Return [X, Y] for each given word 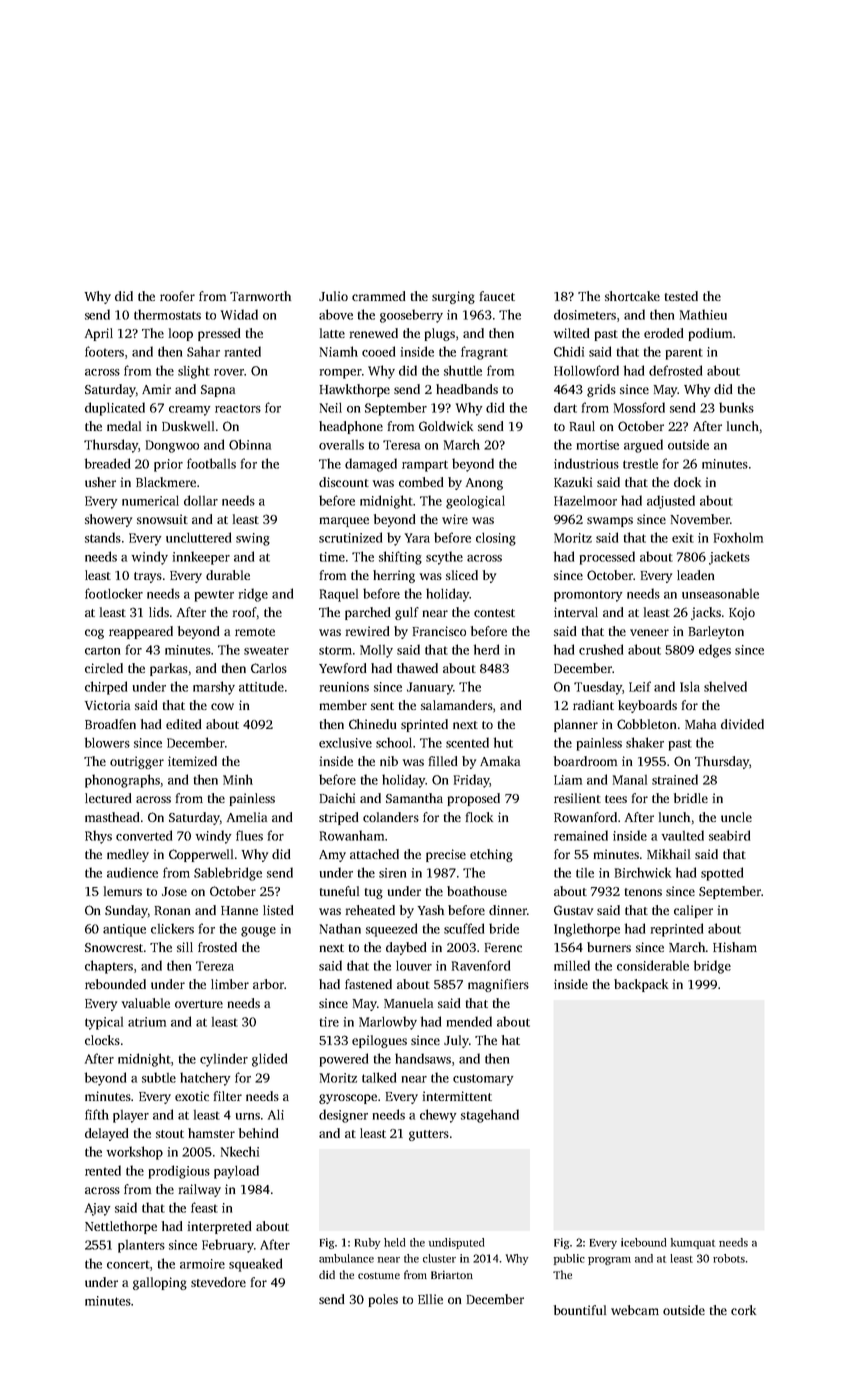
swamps [610, 522]
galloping [160, 1283]
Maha [700, 724]
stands [103, 537]
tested [681, 296]
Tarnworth [260, 296]
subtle [159, 1077]
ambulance [346, 1258]
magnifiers [498, 985]
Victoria [107, 705]
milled [572, 965]
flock [479, 817]
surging [453, 297]
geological [475, 502]
